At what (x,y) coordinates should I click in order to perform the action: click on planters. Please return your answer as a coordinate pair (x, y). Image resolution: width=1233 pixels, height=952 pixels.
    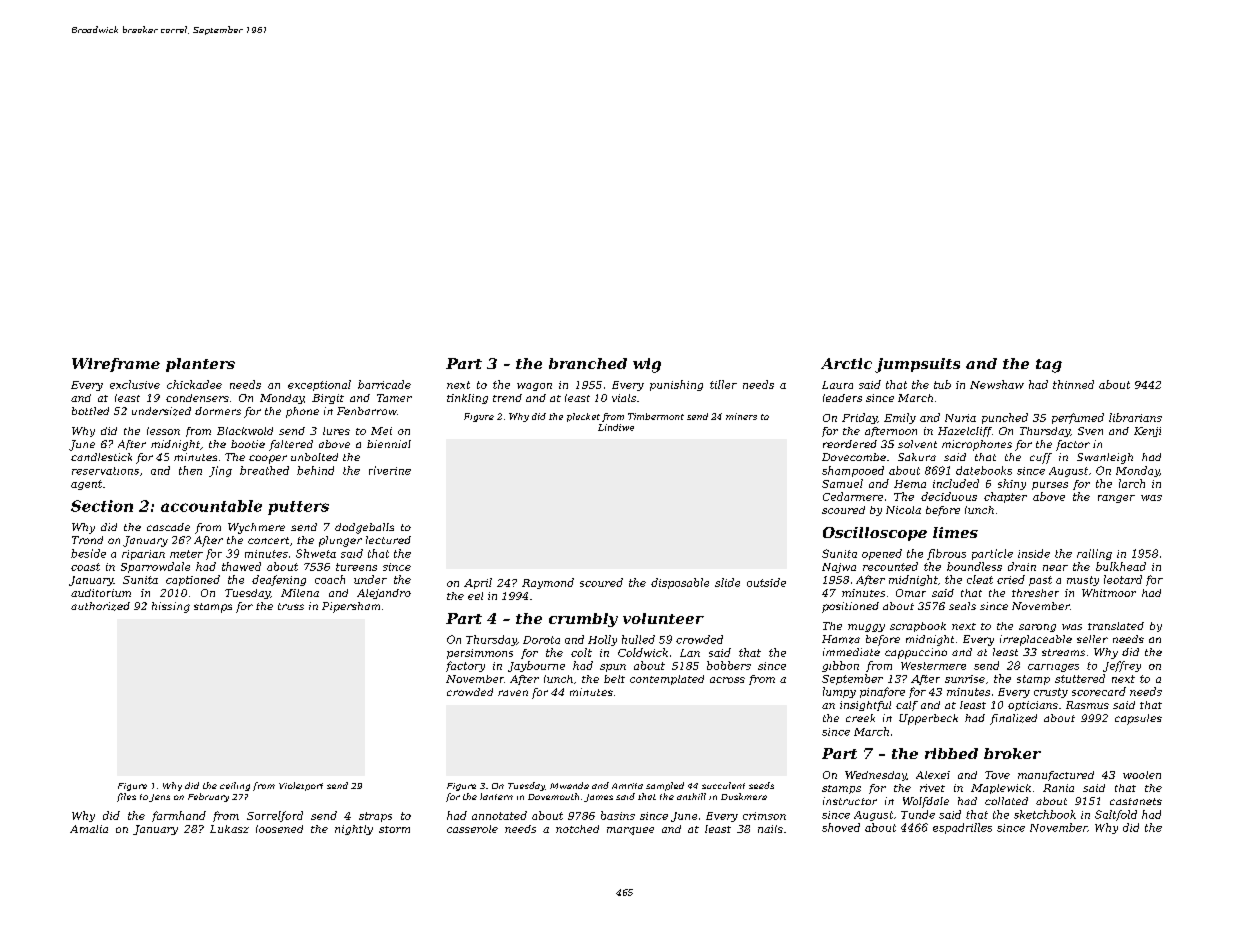
    Looking at the image, I should click on (200, 365).
